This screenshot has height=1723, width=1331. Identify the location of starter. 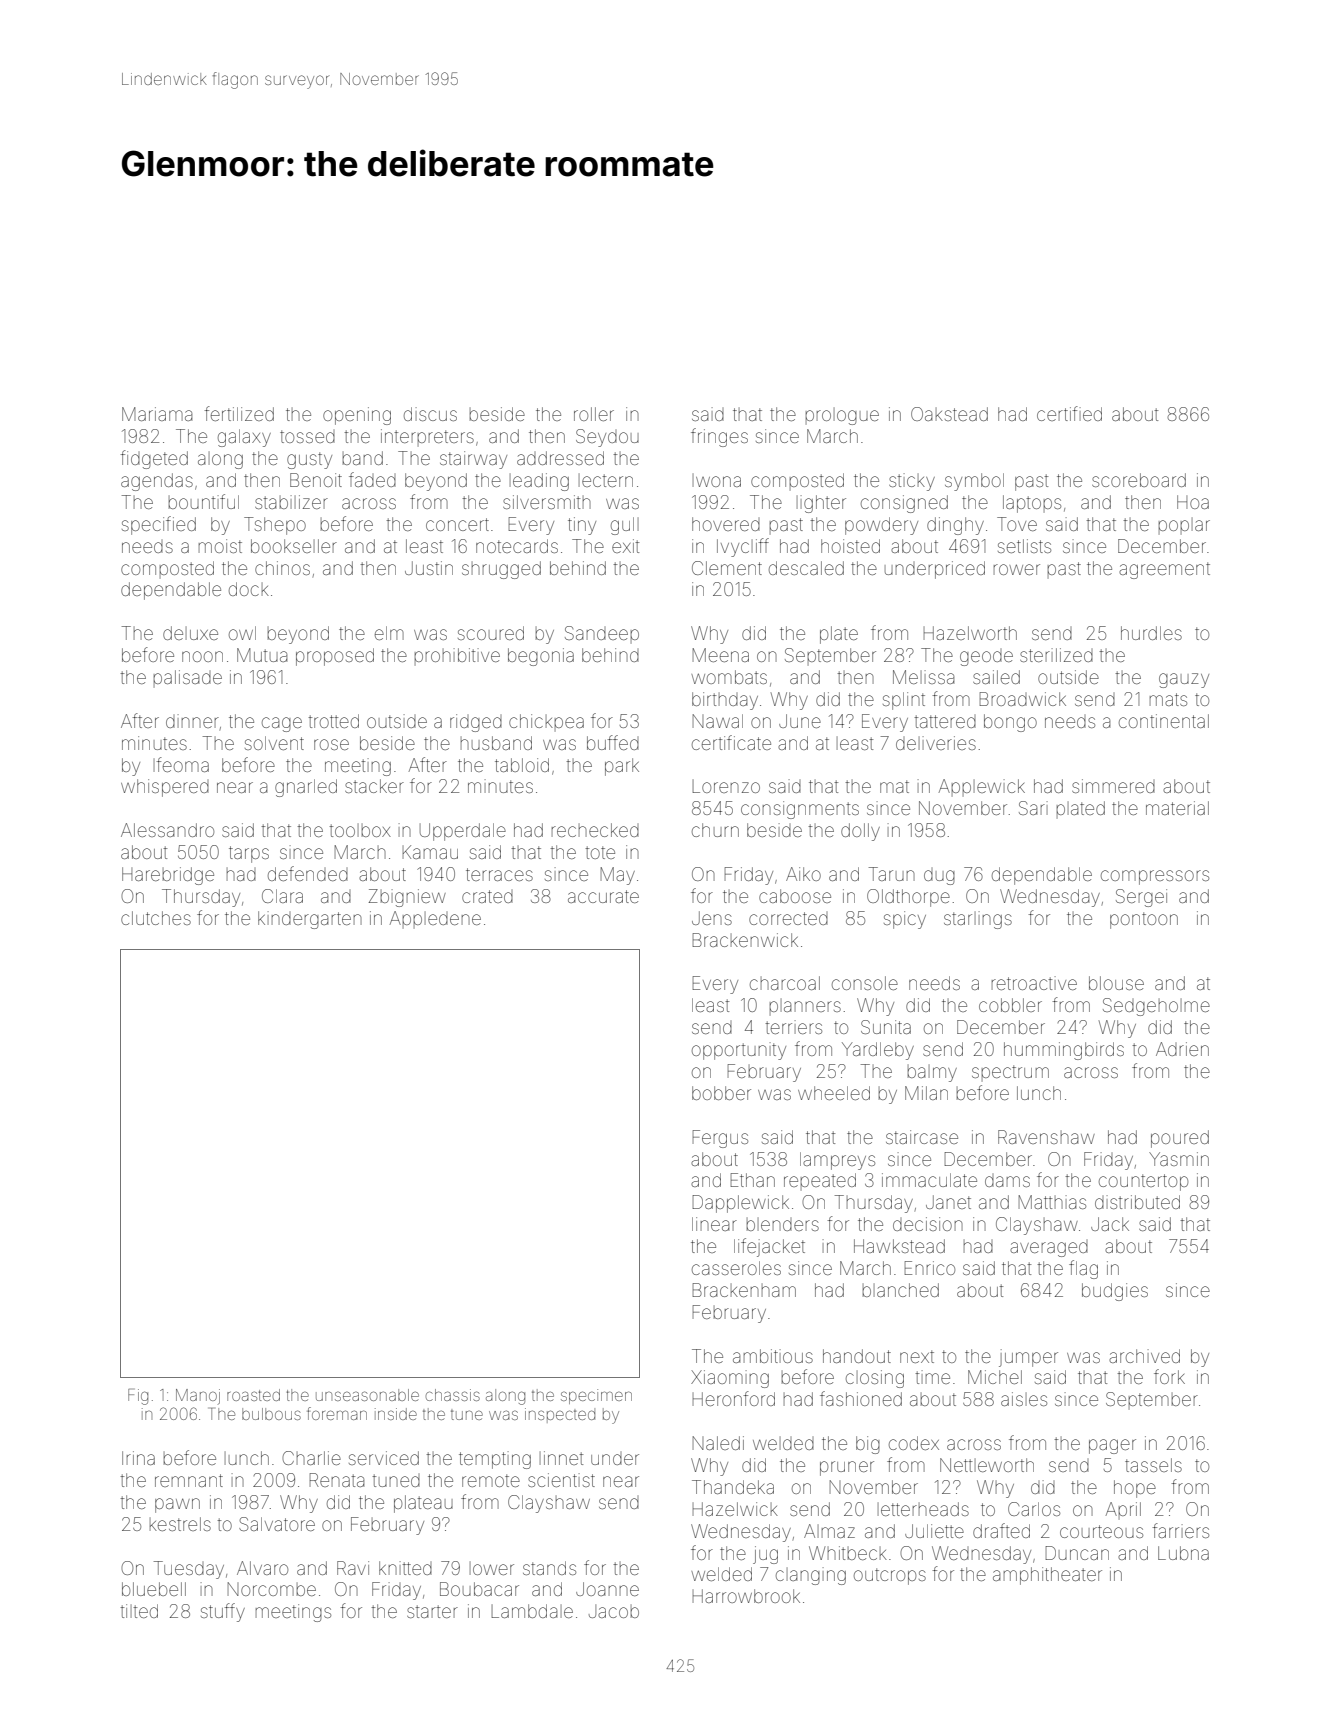
(432, 1611).
